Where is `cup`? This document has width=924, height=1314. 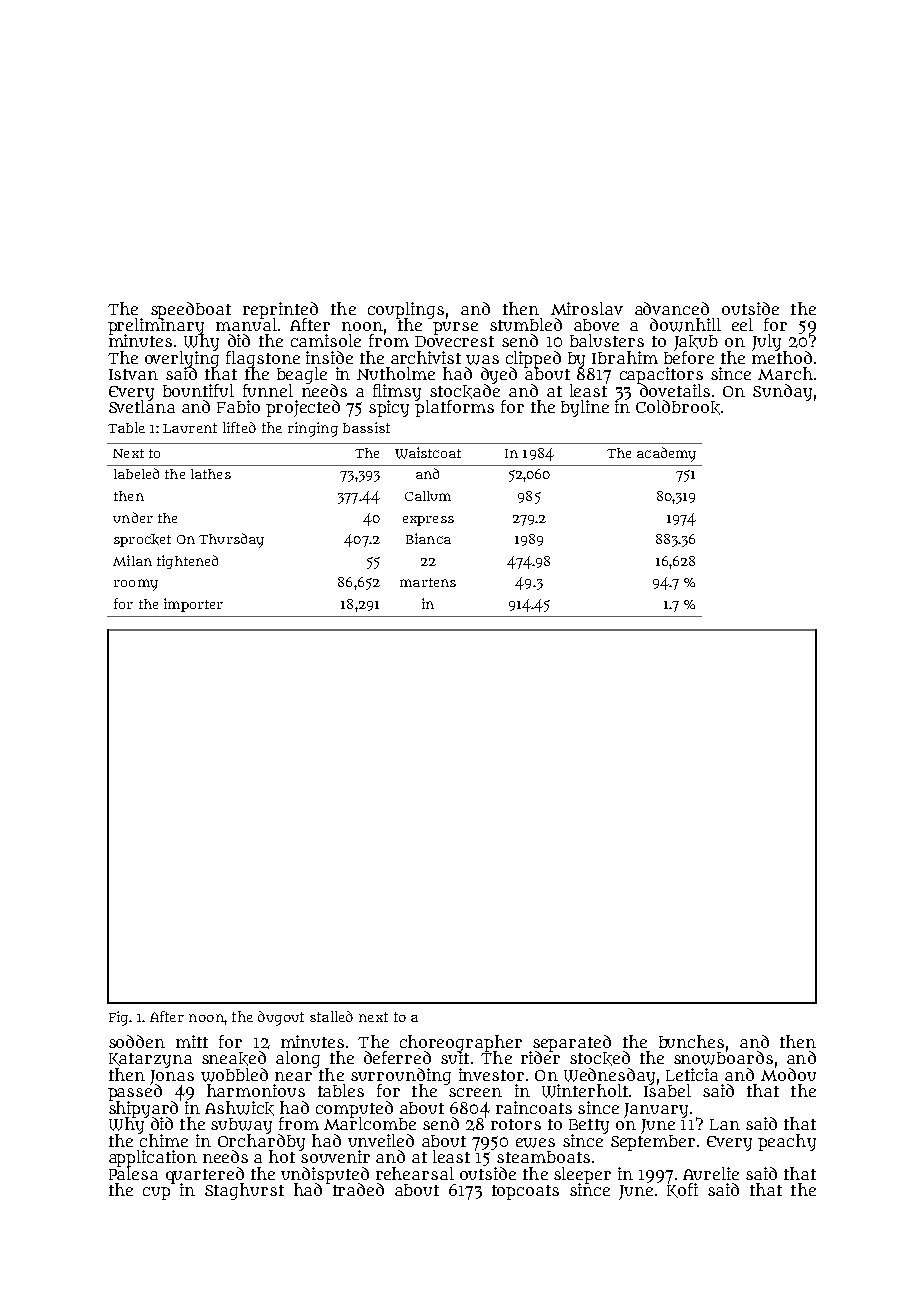
cup is located at coordinates (156, 1193).
